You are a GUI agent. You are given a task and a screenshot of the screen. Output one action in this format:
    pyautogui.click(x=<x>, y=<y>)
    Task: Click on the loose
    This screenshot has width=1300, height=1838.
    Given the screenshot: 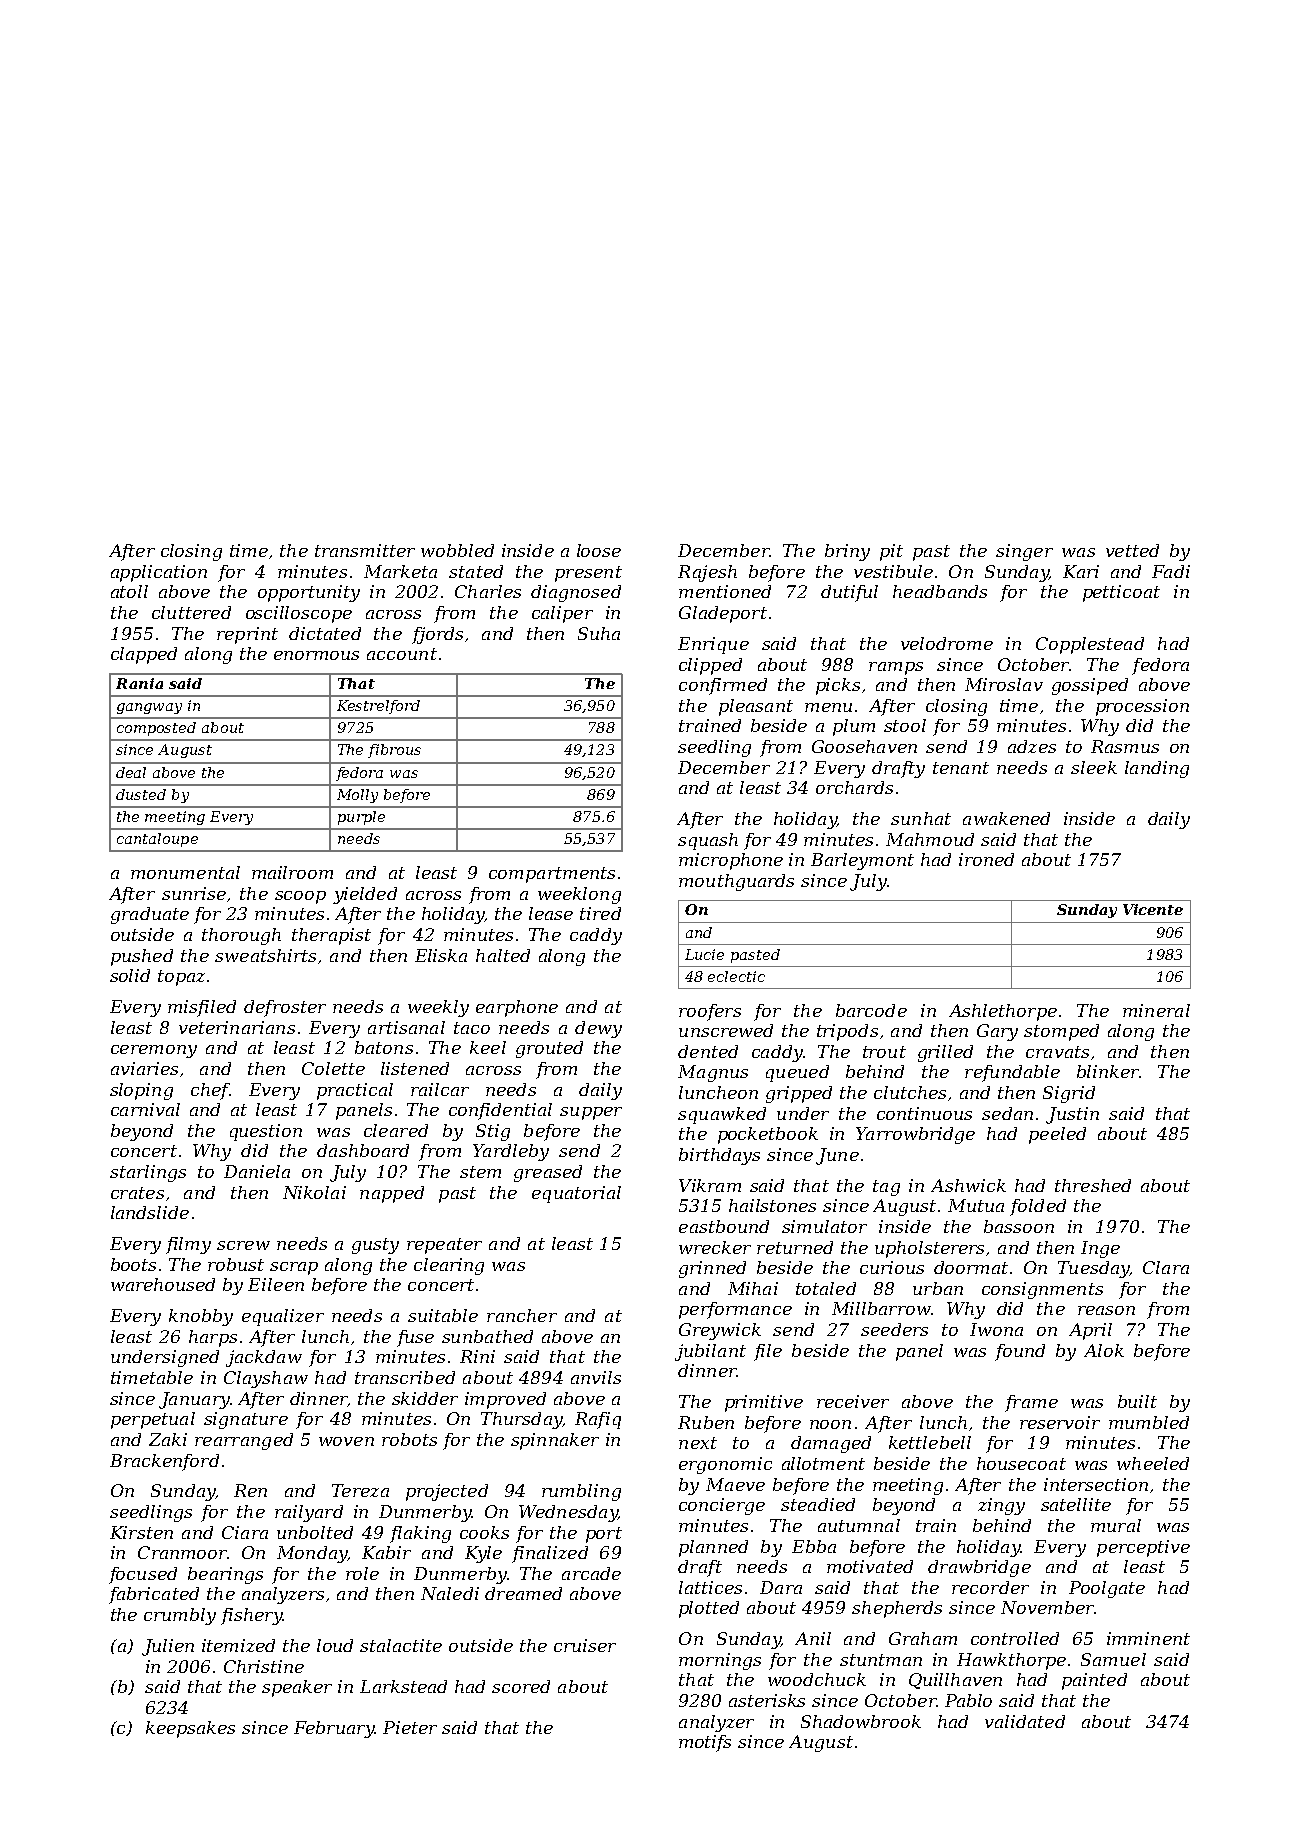 What is the action you would take?
    pyautogui.click(x=599, y=550)
